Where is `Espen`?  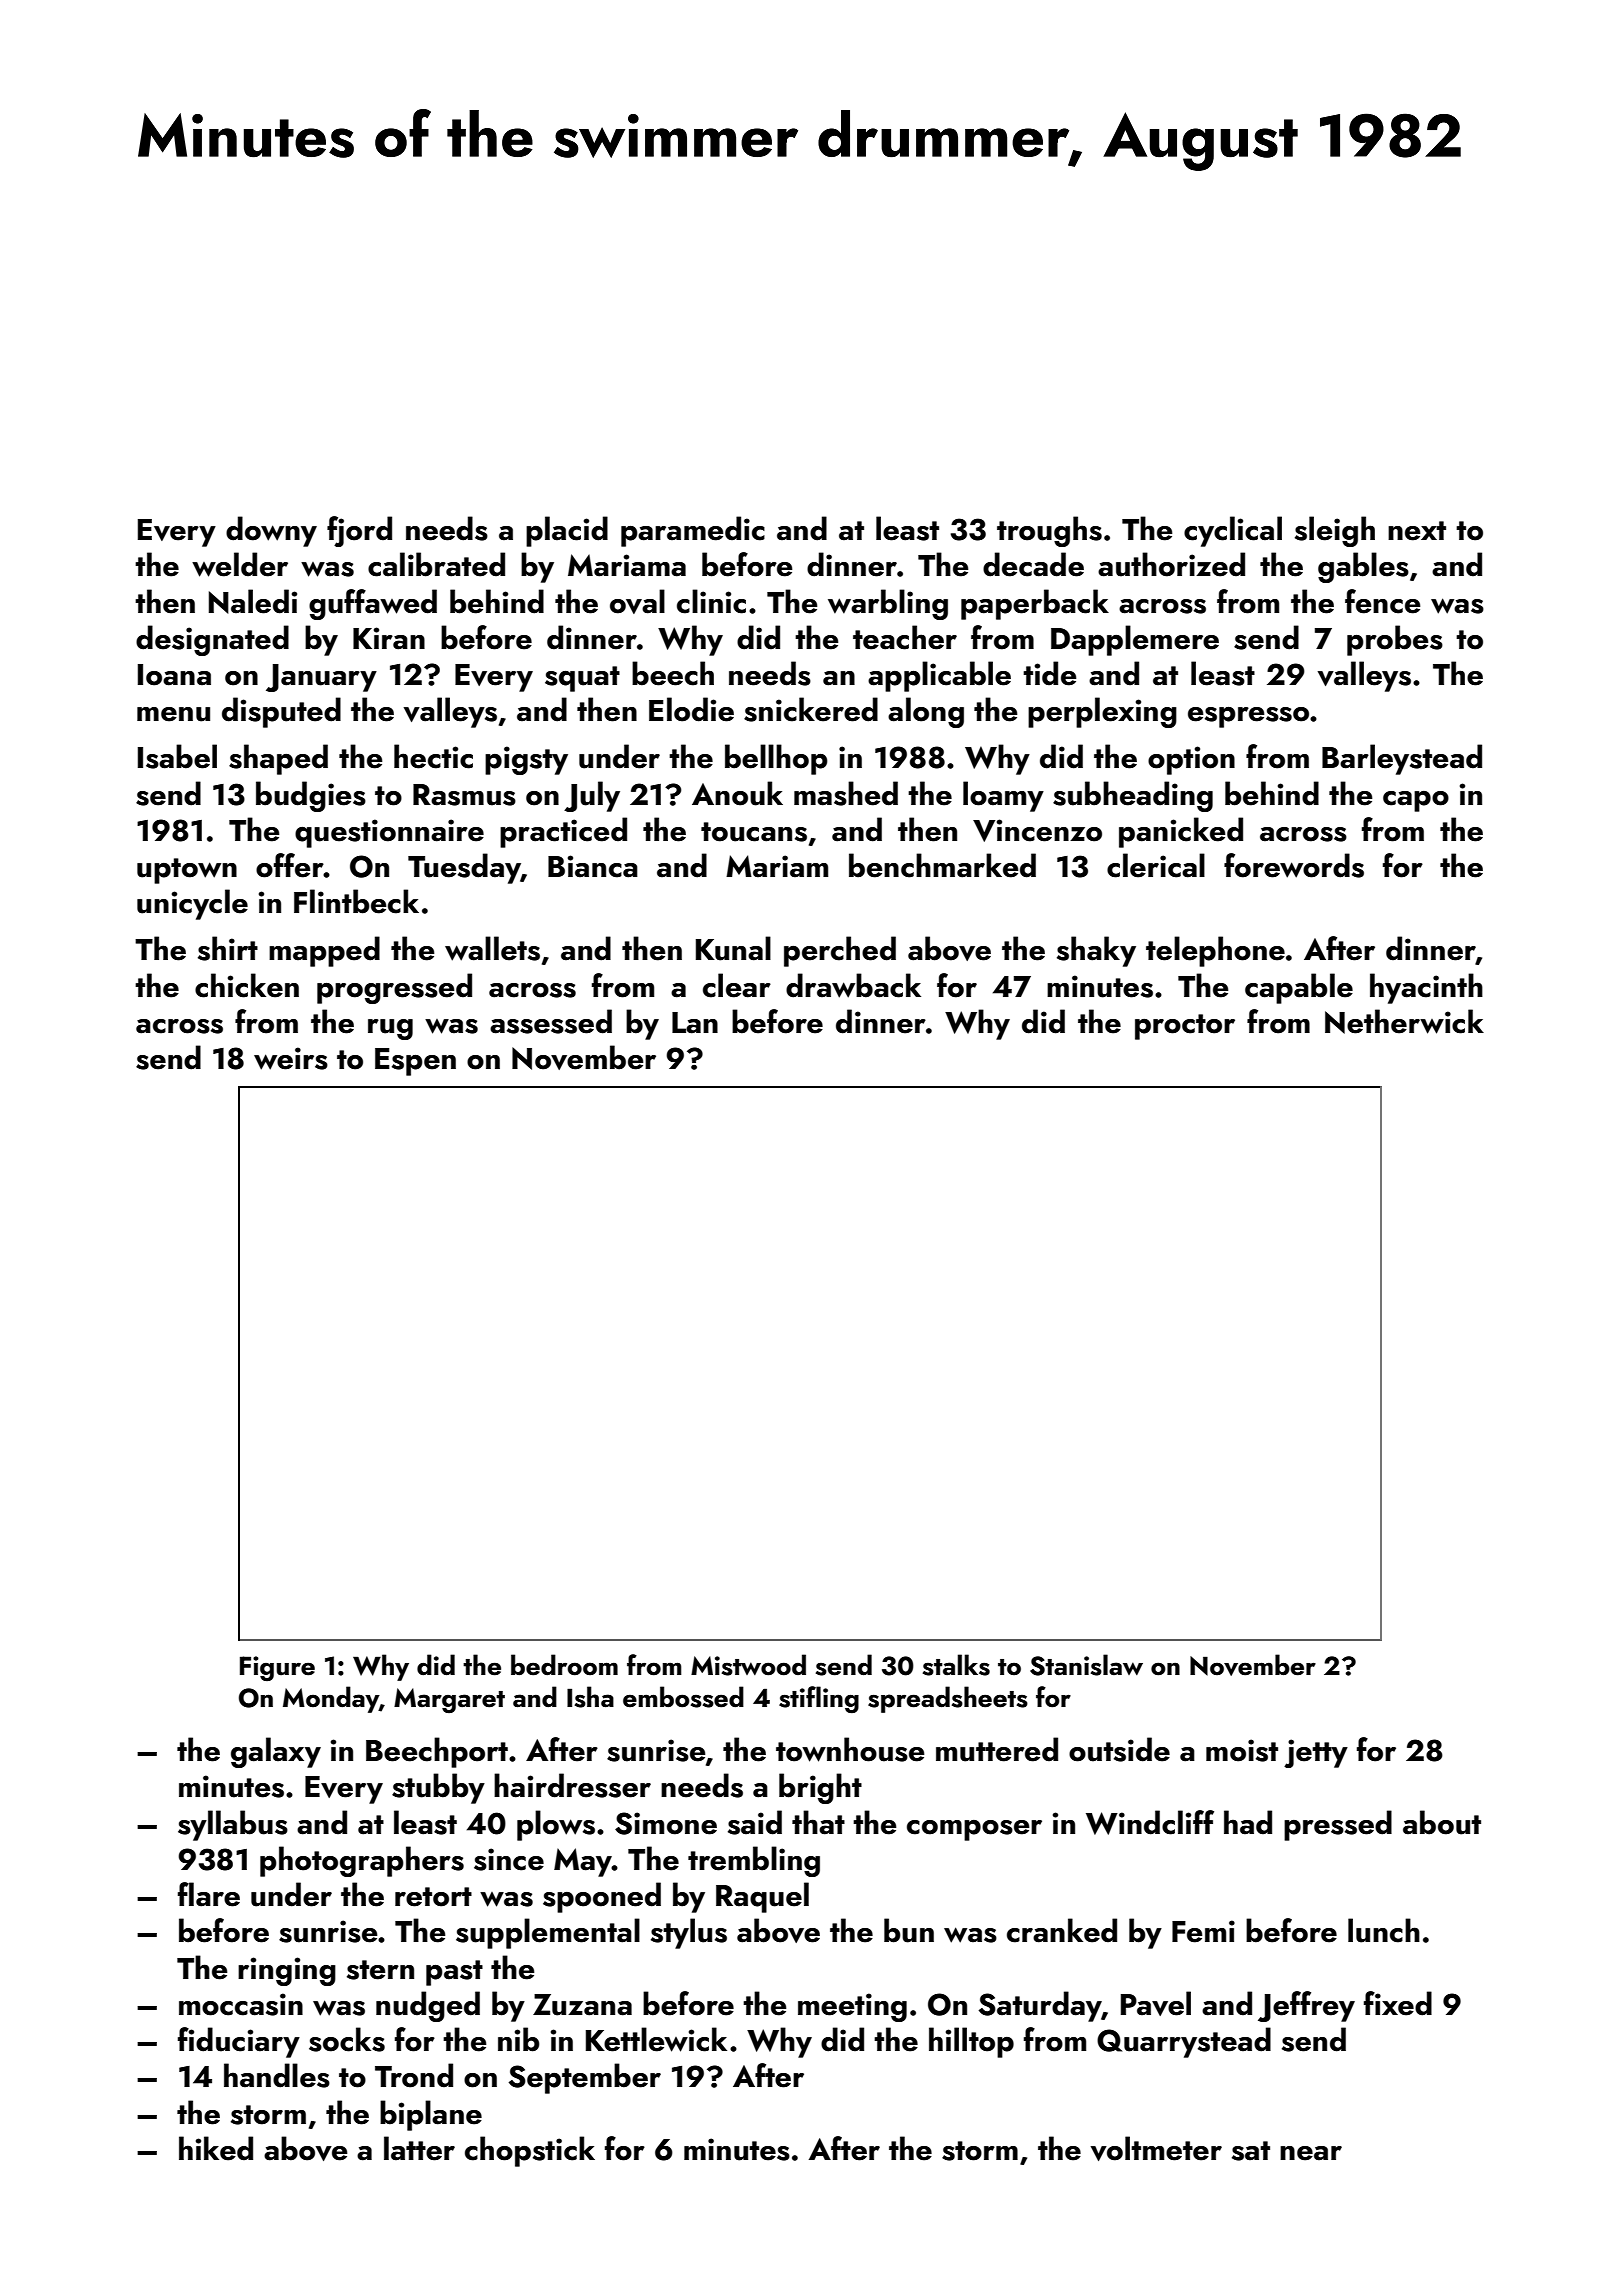
Espen is located at coordinates (415, 1062).
